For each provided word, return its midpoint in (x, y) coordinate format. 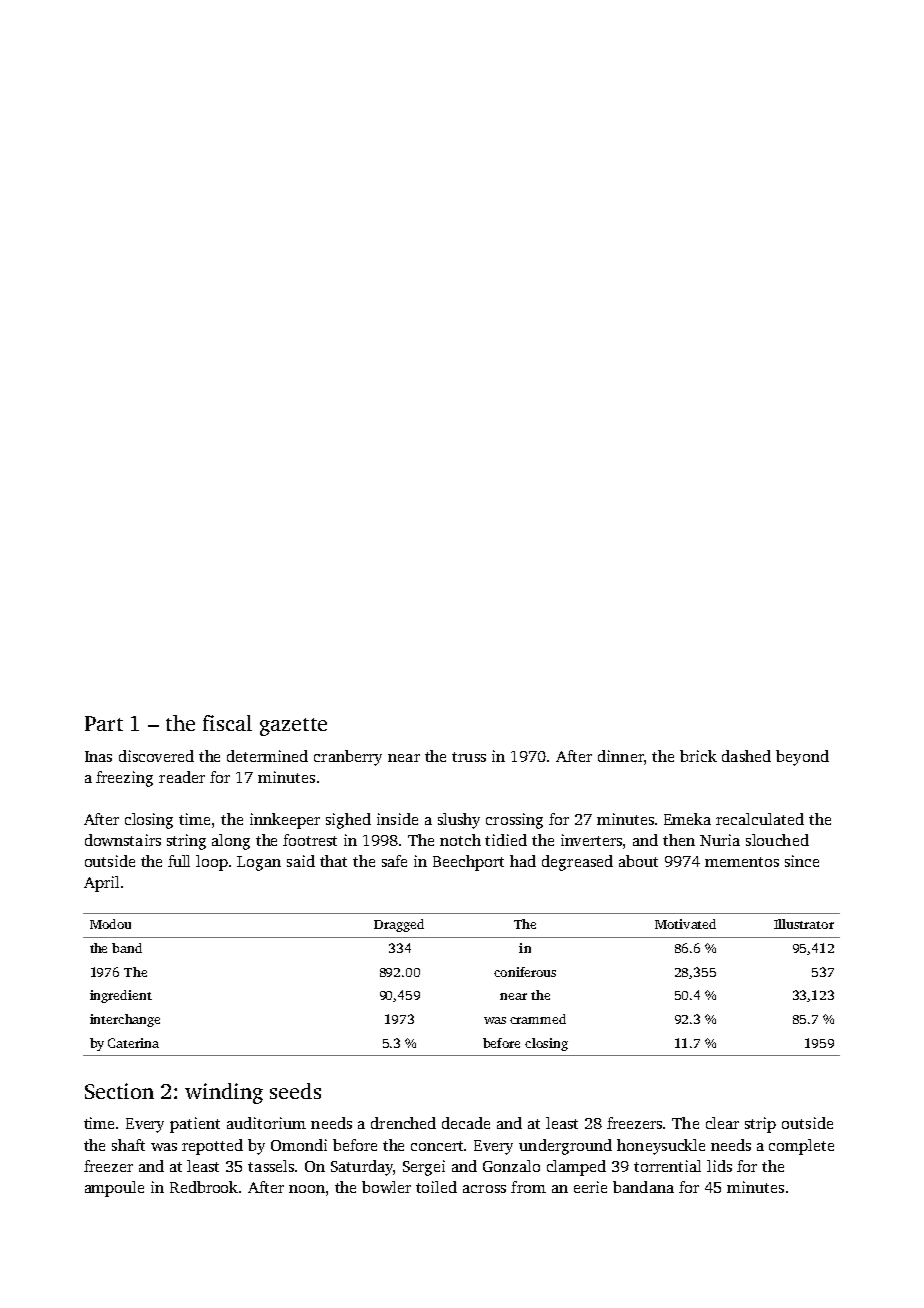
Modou (110, 924)
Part (104, 723)
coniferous (525, 972)
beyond (802, 758)
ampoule (114, 1189)
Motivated (685, 924)
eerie (590, 1187)
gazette (293, 727)
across (484, 1189)
